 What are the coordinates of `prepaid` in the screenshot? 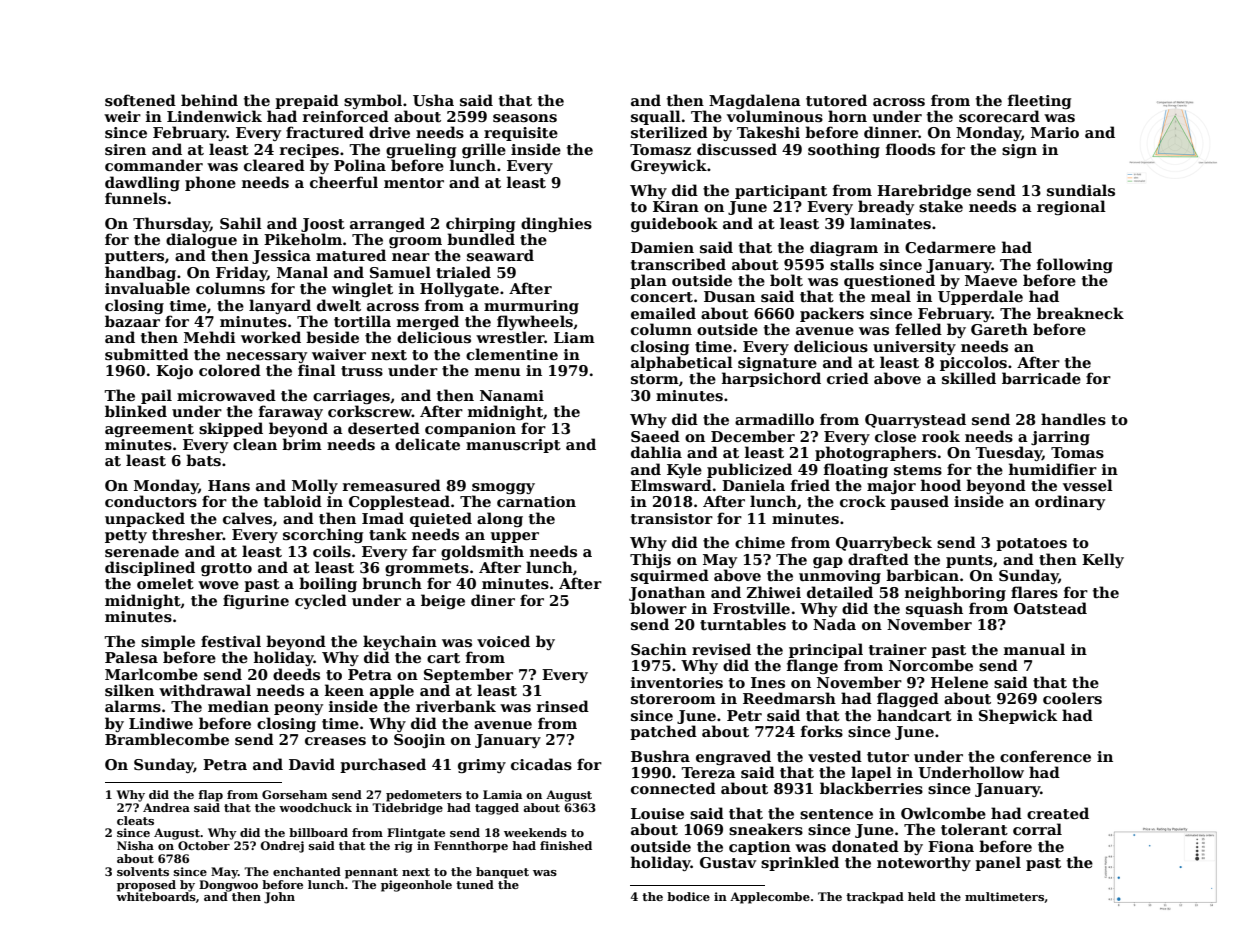 It's located at (307, 101).
